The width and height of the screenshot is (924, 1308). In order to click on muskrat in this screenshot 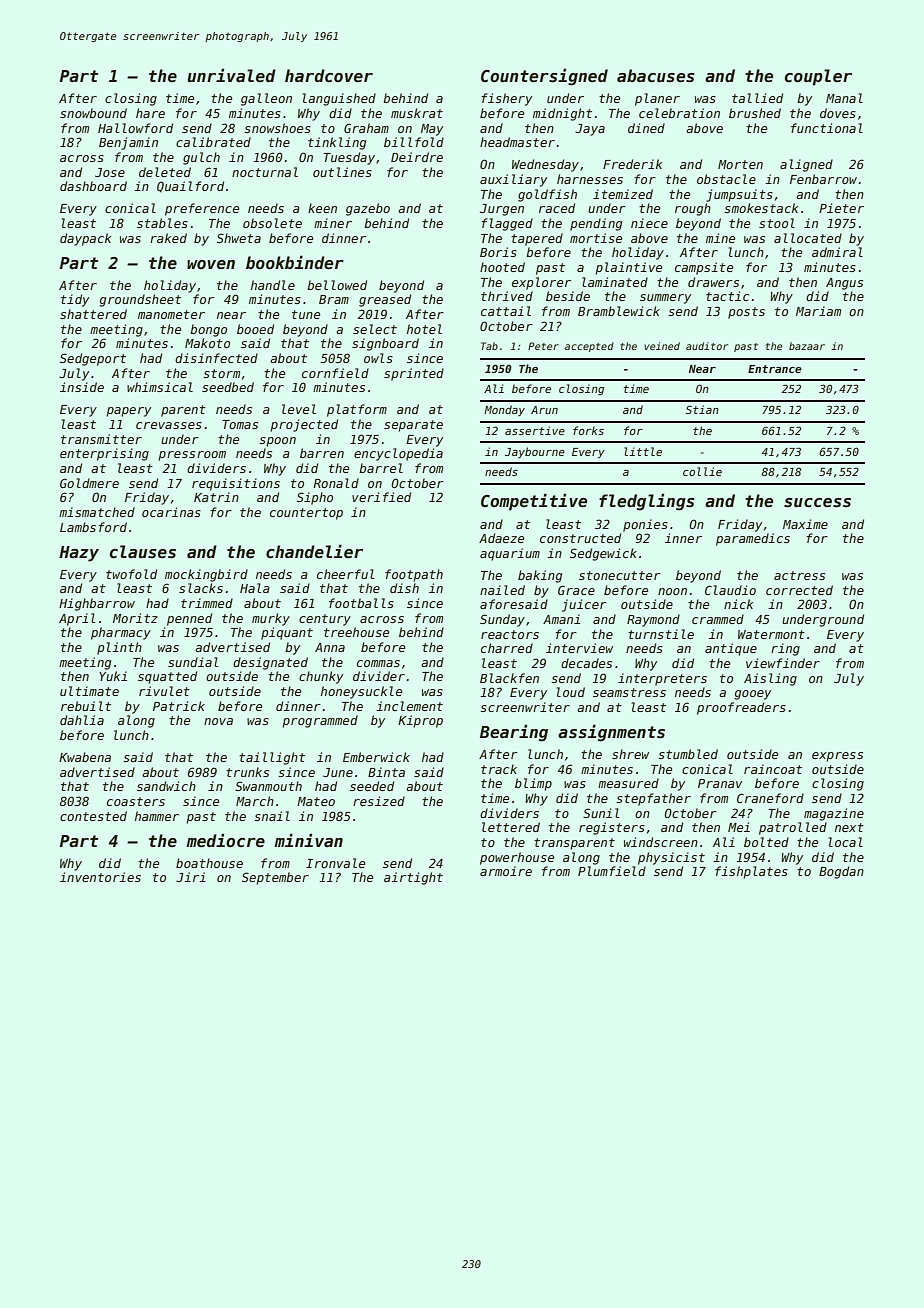, I will do `click(417, 113)`.
